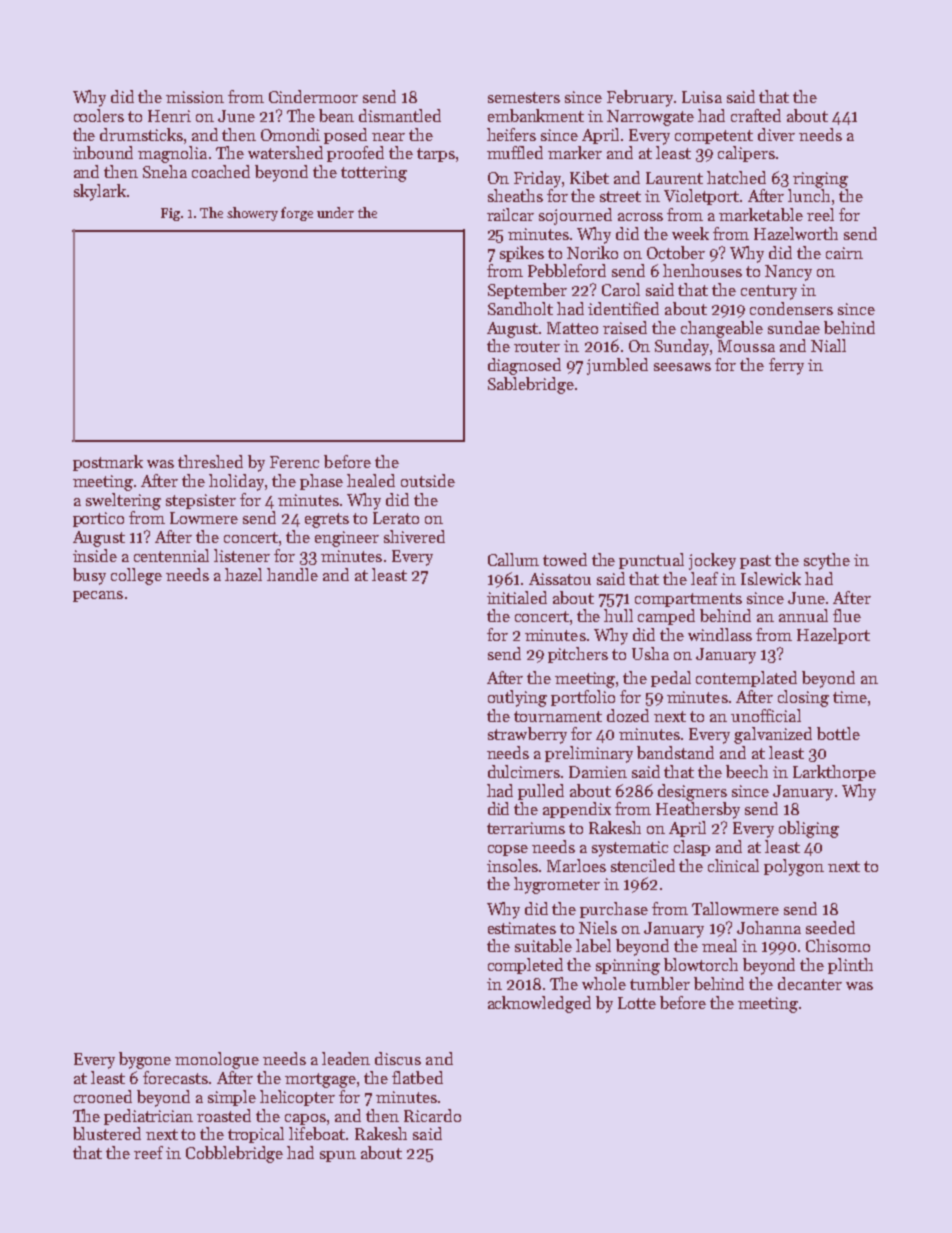 Image resolution: width=952 pixels, height=1233 pixels. I want to click on February, so click(640, 98).
